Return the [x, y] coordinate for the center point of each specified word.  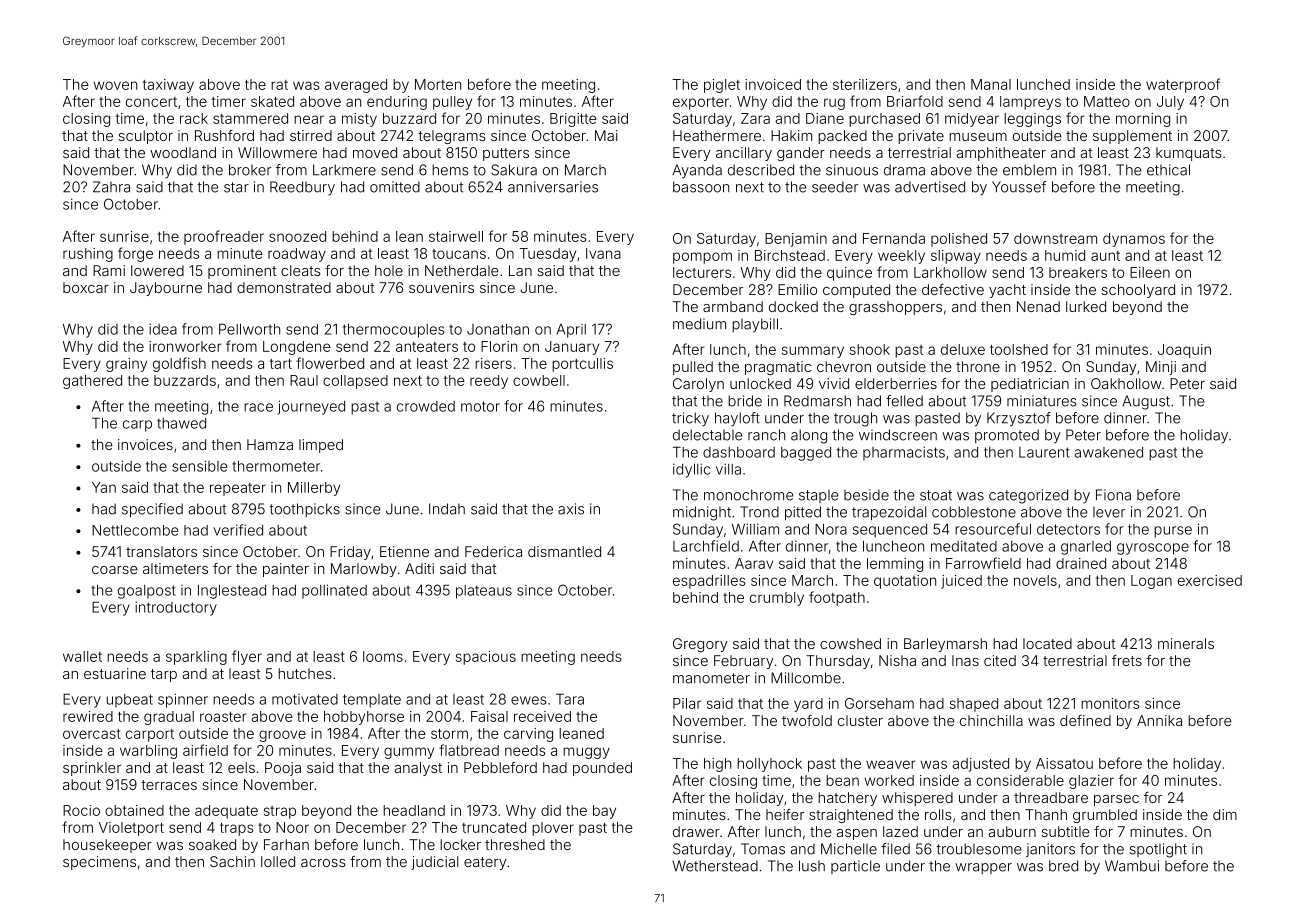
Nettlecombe [135, 530]
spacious [486, 658]
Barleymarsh [945, 645]
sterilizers [865, 84]
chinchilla [991, 720]
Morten [438, 84]
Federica [493, 551]
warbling [148, 752]
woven [115, 85]
